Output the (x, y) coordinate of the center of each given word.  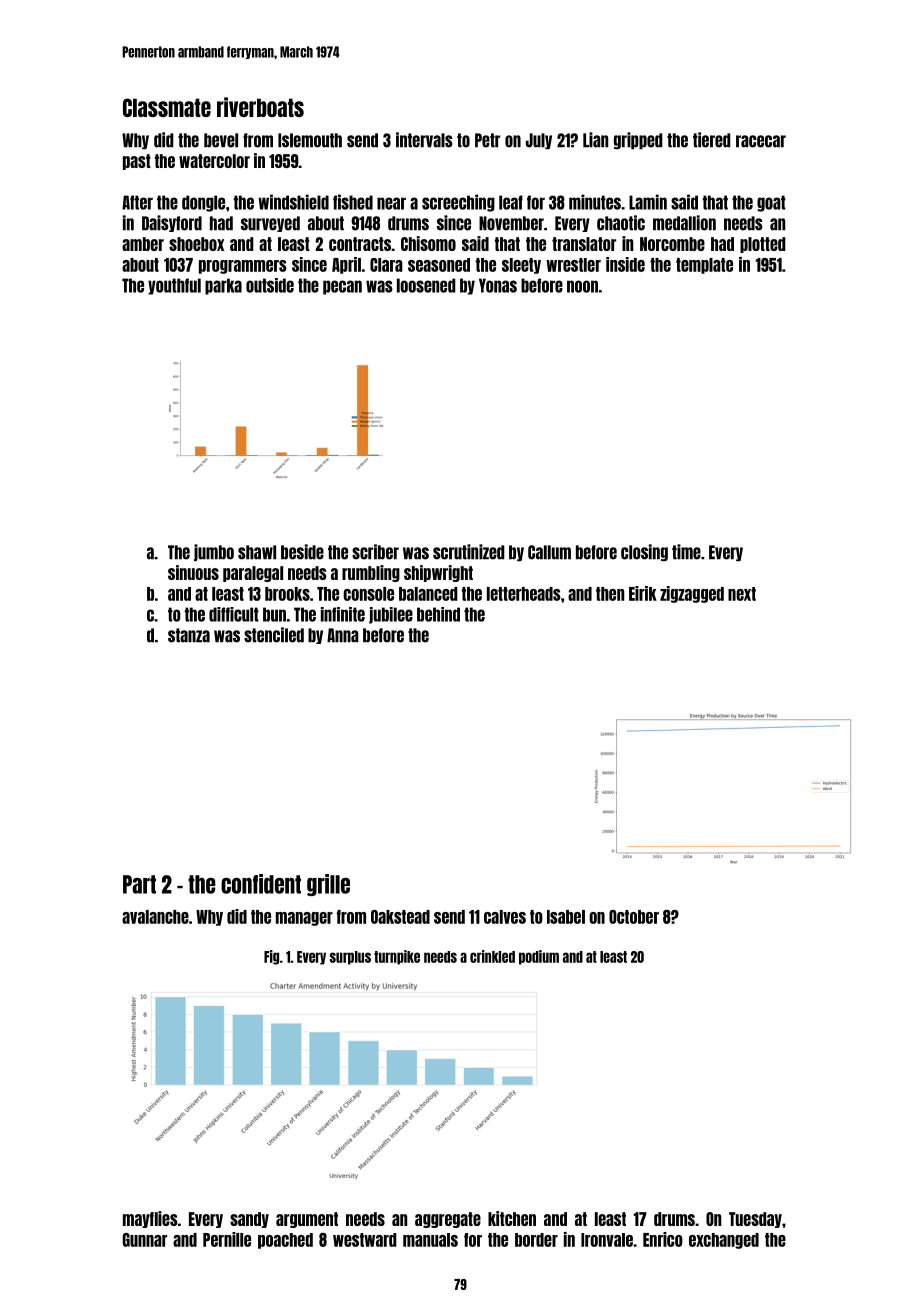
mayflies (150, 1219)
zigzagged (692, 594)
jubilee (391, 615)
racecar (761, 141)
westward (365, 1240)
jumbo (214, 552)
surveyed (270, 224)
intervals (424, 140)
